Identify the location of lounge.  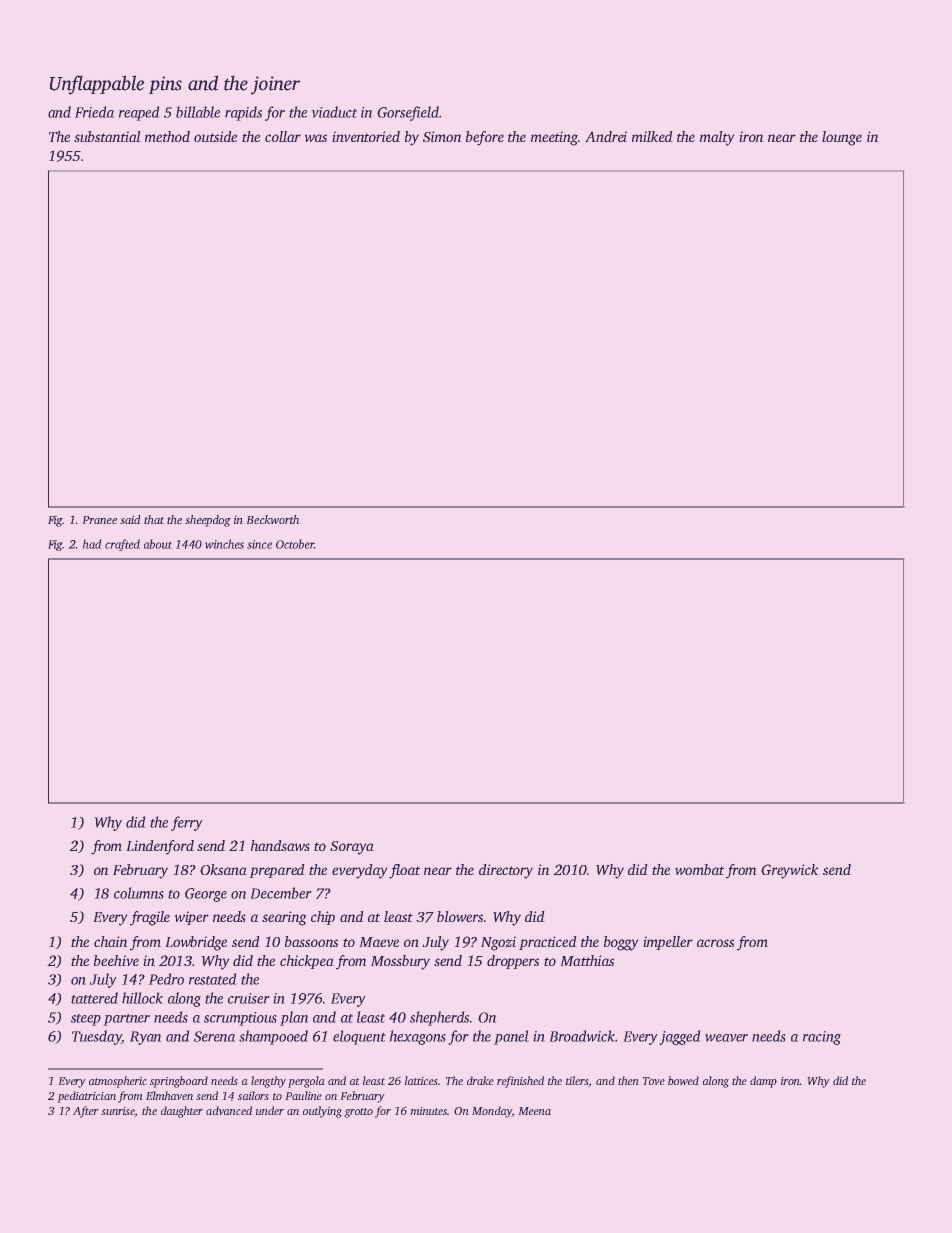
(842, 138).
